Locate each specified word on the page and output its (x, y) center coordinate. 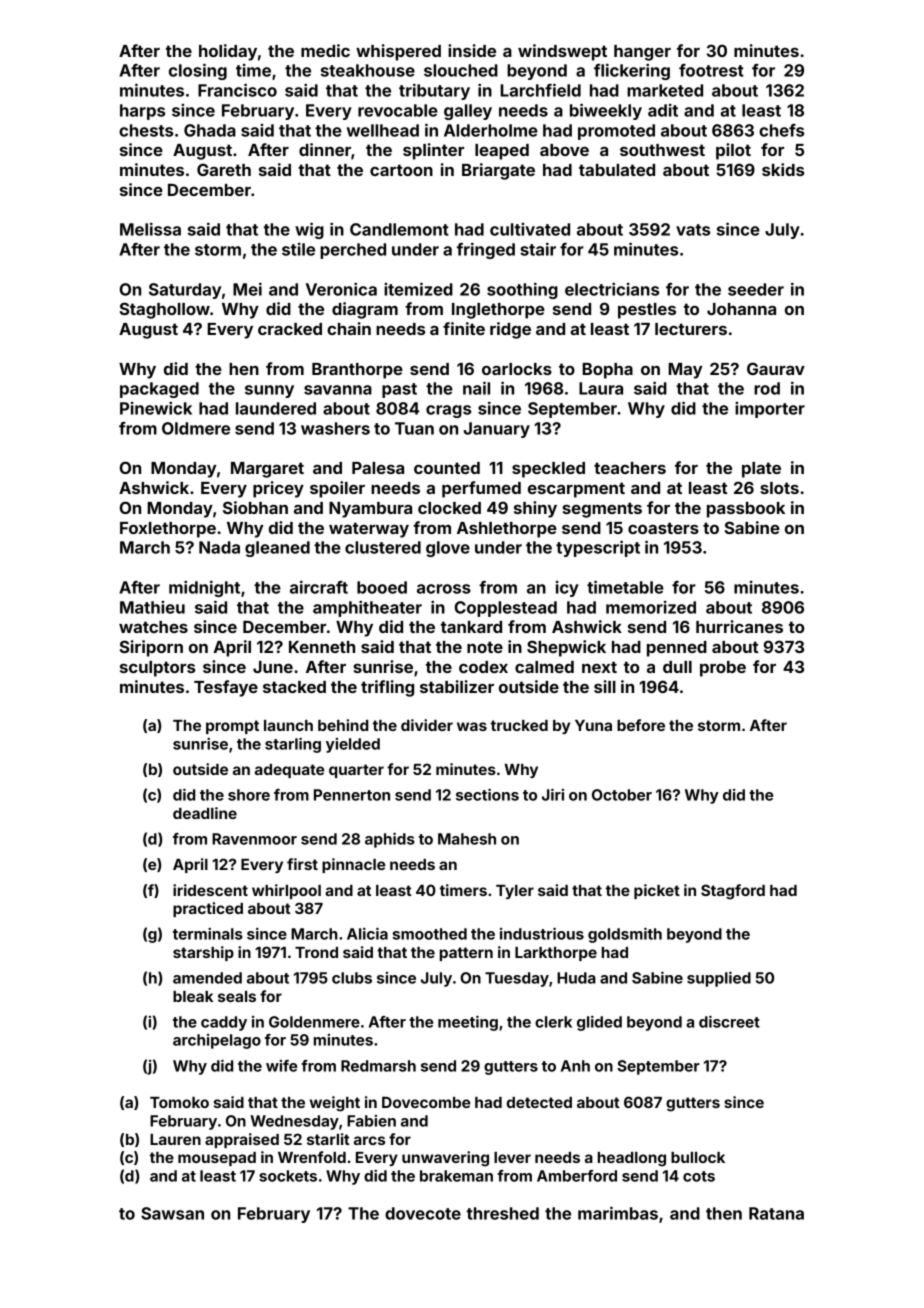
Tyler (515, 892)
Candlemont (399, 229)
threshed (503, 1213)
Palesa (378, 468)
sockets (288, 1176)
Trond (316, 952)
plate (761, 470)
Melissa (150, 229)
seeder (756, 289)
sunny (269, 391)
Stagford (733, 892)
